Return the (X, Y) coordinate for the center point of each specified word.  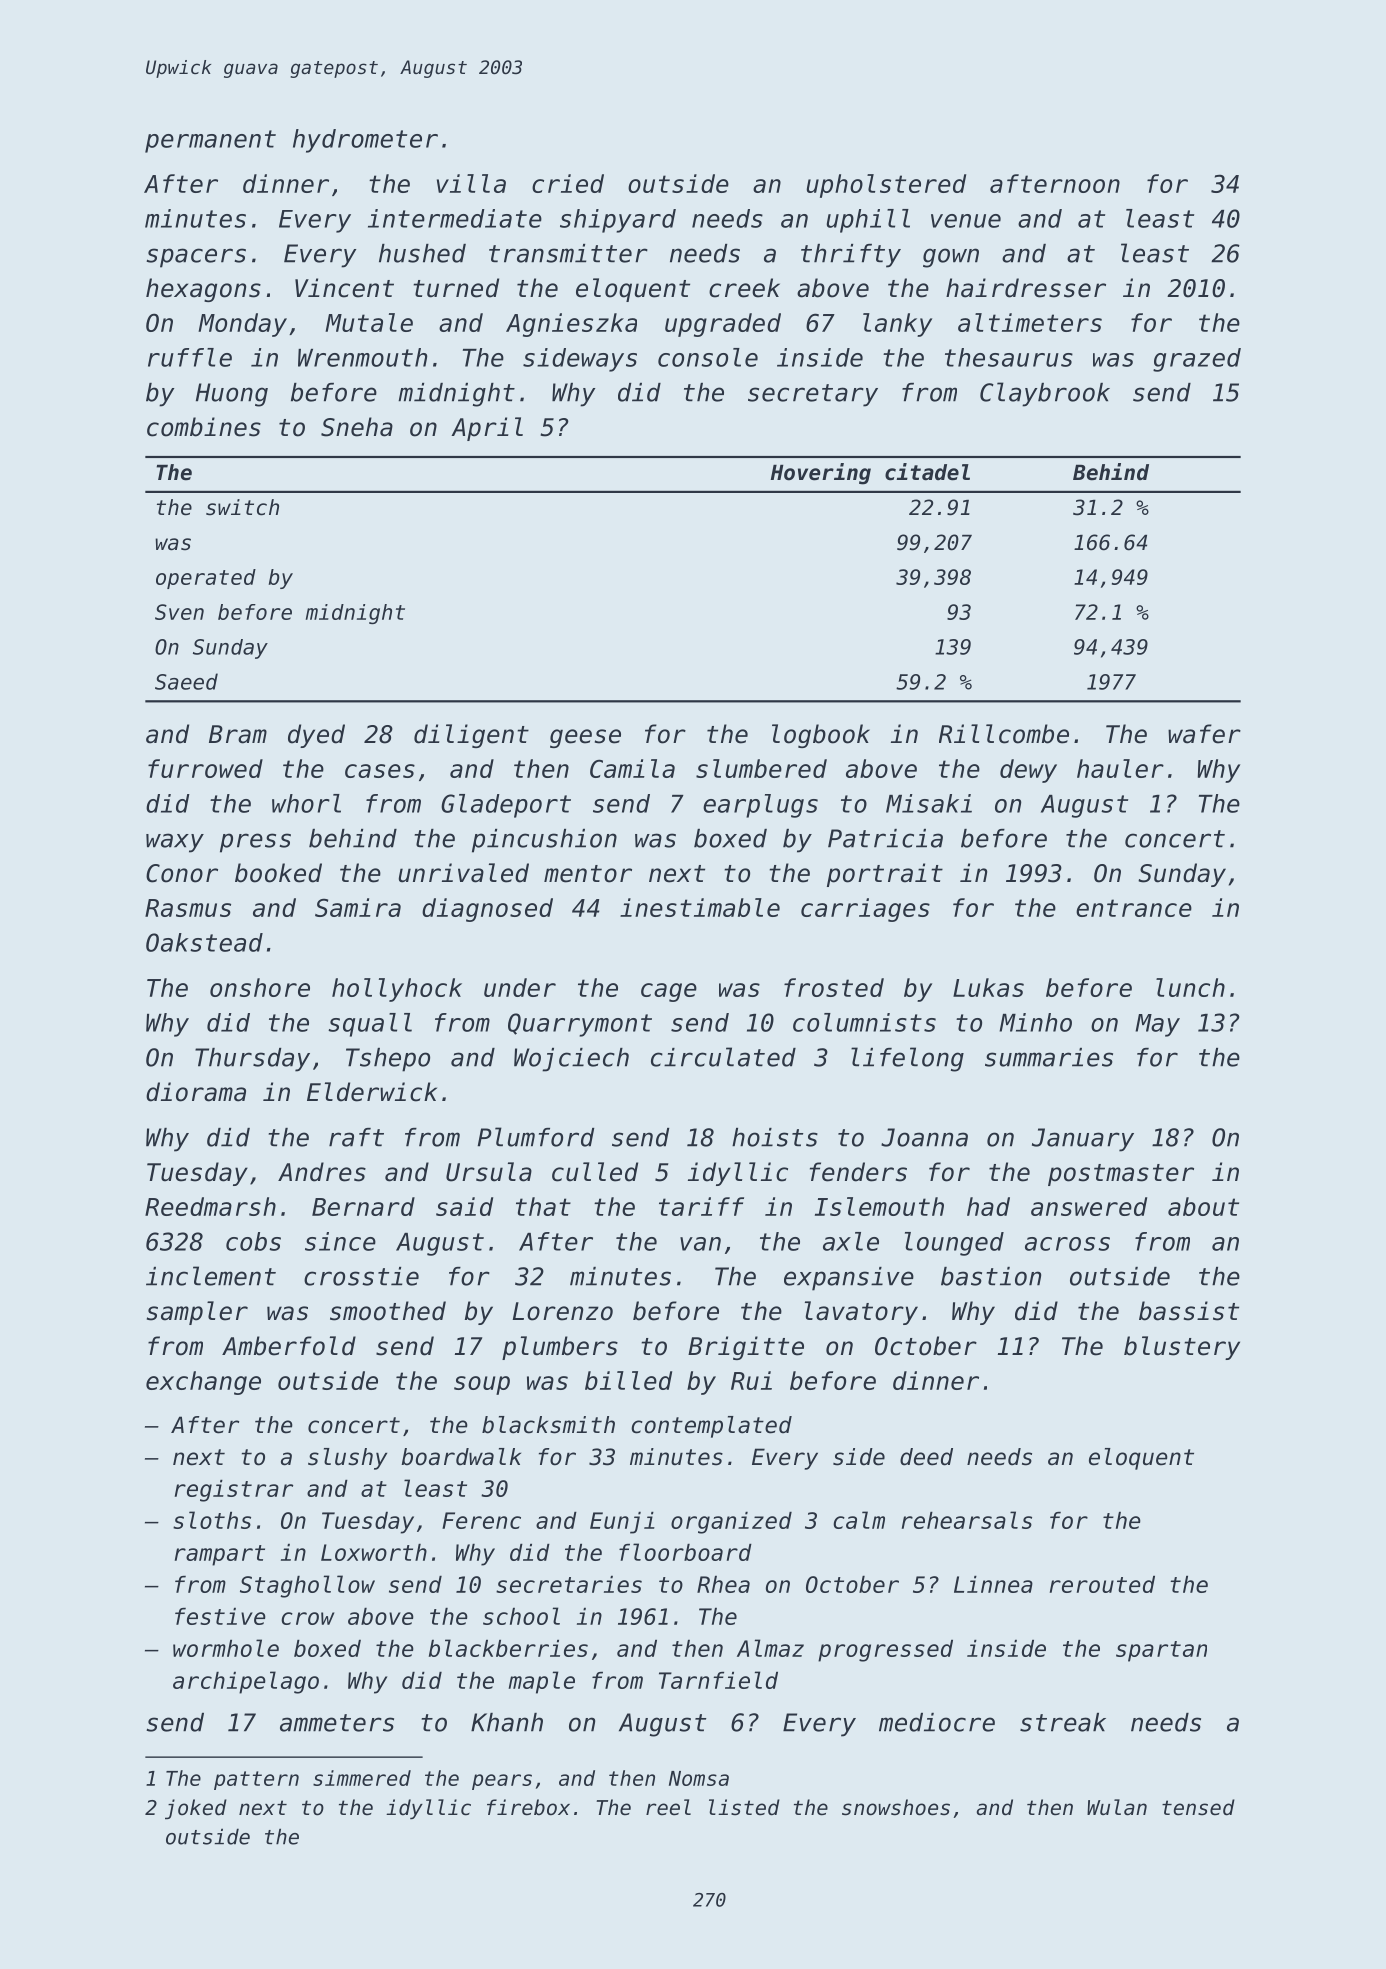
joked (196, 1809)
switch (242, 507)
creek (744, 288)
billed (628, 1380)
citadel (927, 472)
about (1203, 1206)
